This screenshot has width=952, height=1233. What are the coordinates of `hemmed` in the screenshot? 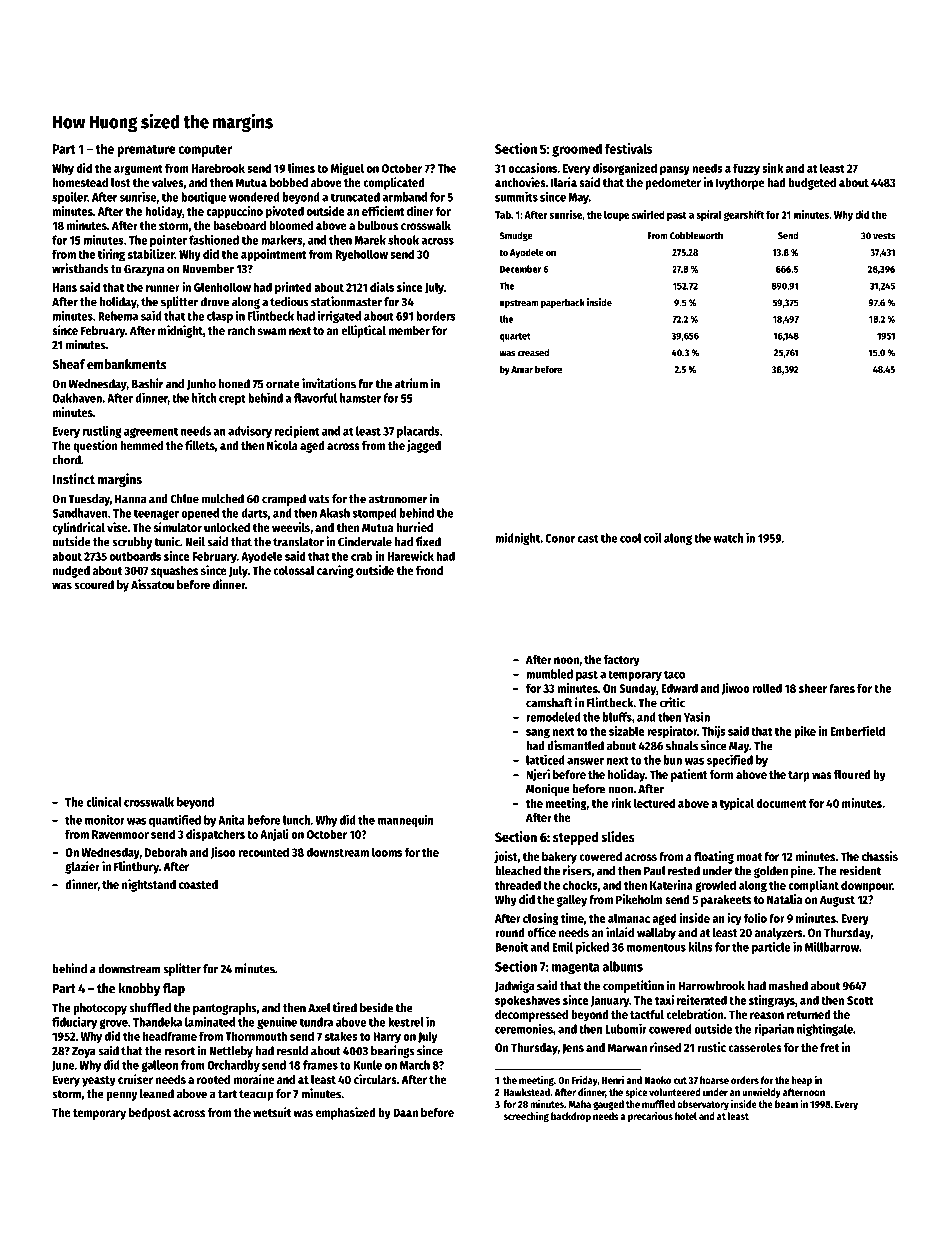 It's located at (141, 445).
